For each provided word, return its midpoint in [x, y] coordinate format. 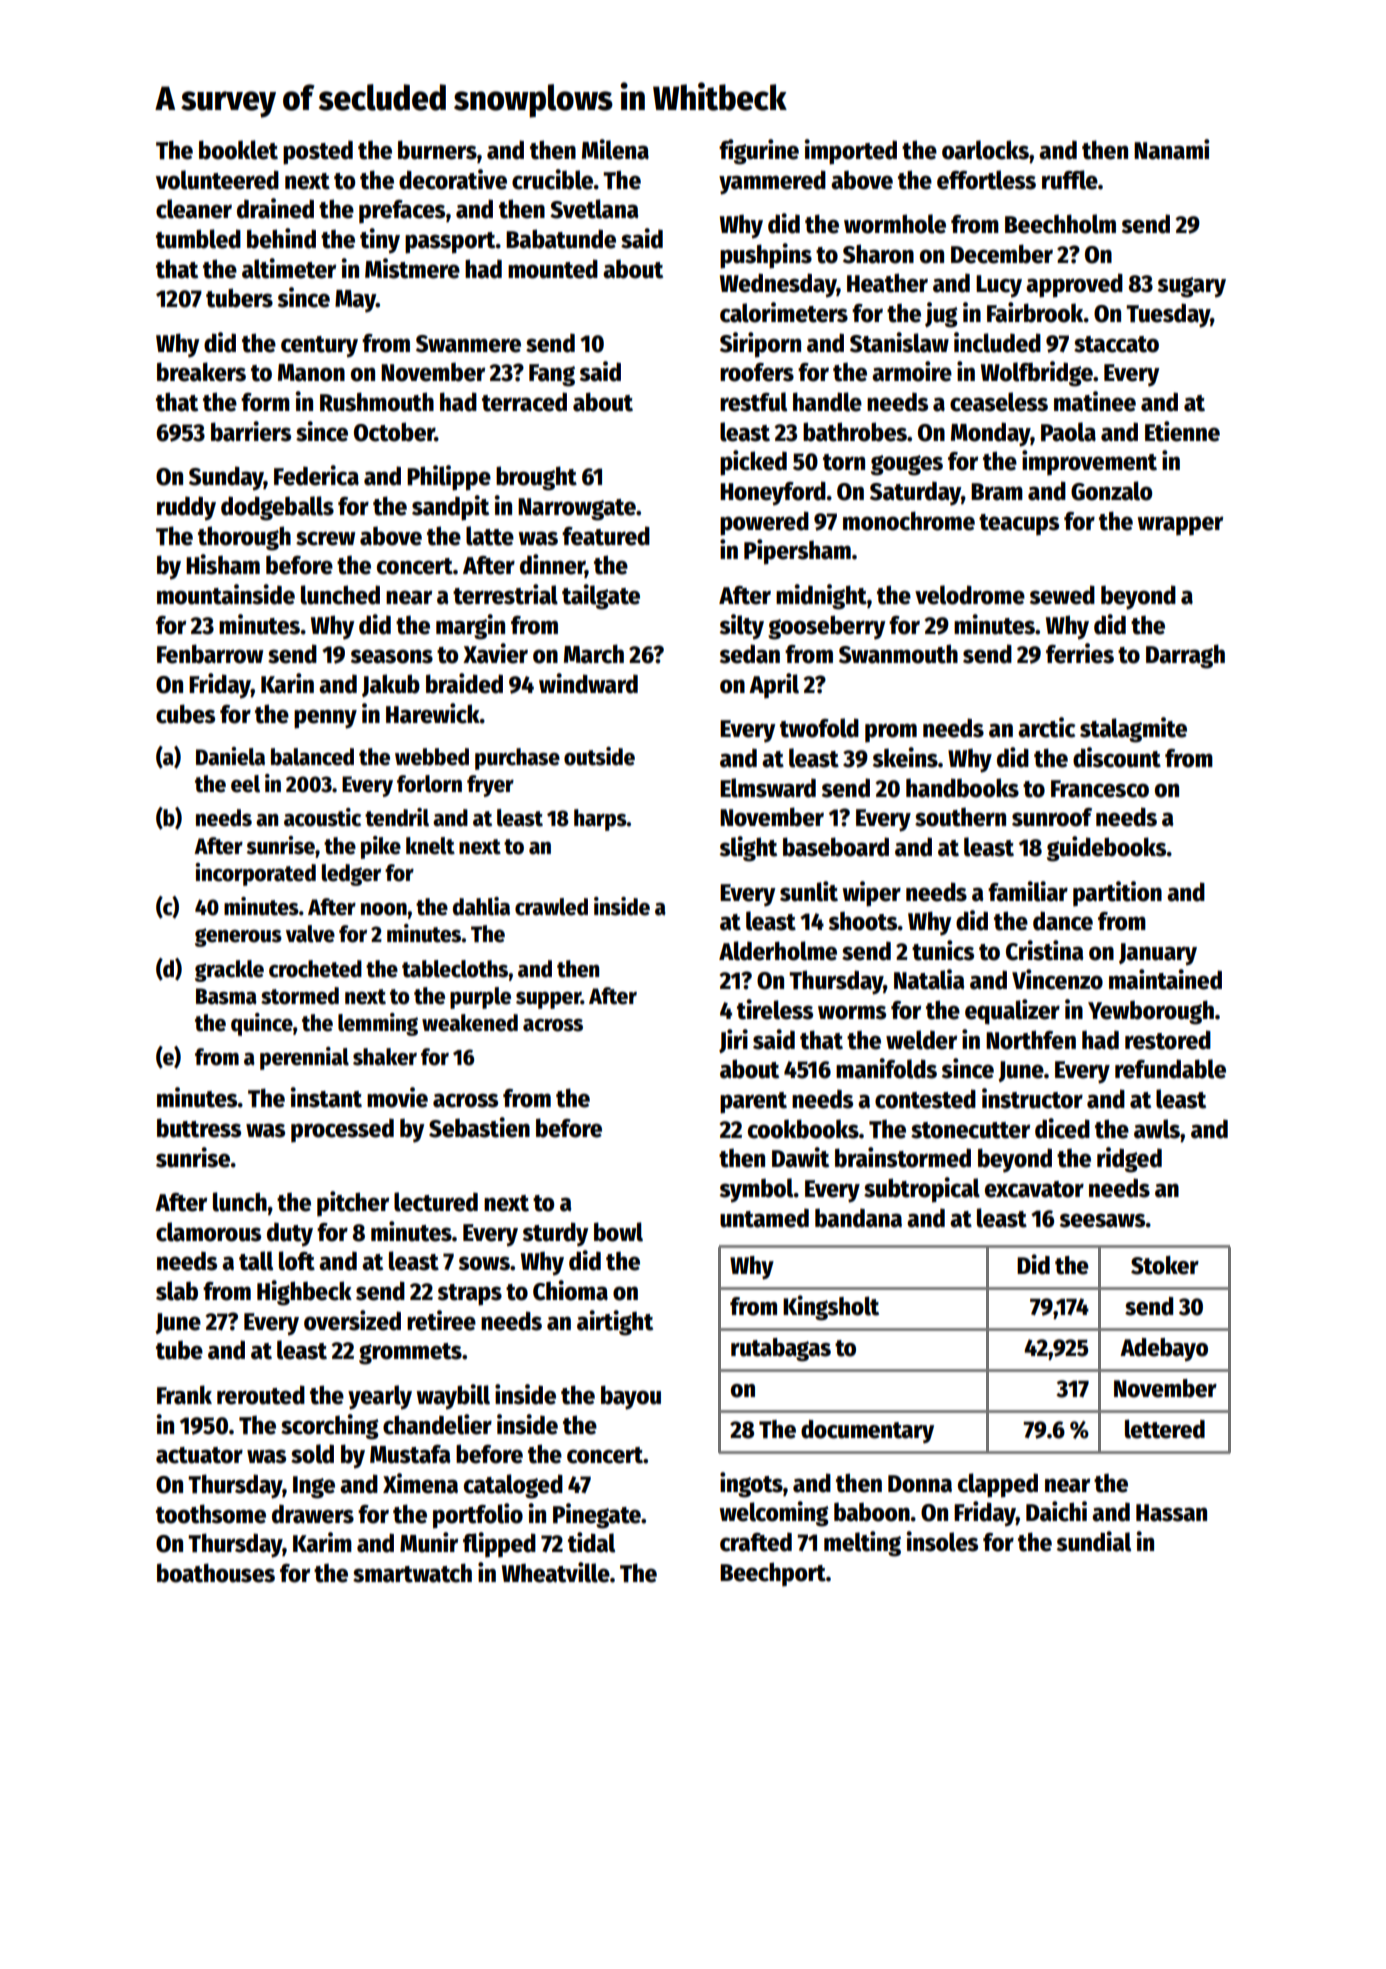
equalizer [1012, 1012]
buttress [199, 1128]
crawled [551, 907]
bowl [618, 1232]
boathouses [216, 1573]
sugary [1191, 287]
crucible [552, 179]
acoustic [322, 817]
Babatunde [561, 239]
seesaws [1102, 1220]
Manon [311, 373]
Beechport [773, 1574]
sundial [1093, 1541]
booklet [238, 150]
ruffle [1070, 180]
